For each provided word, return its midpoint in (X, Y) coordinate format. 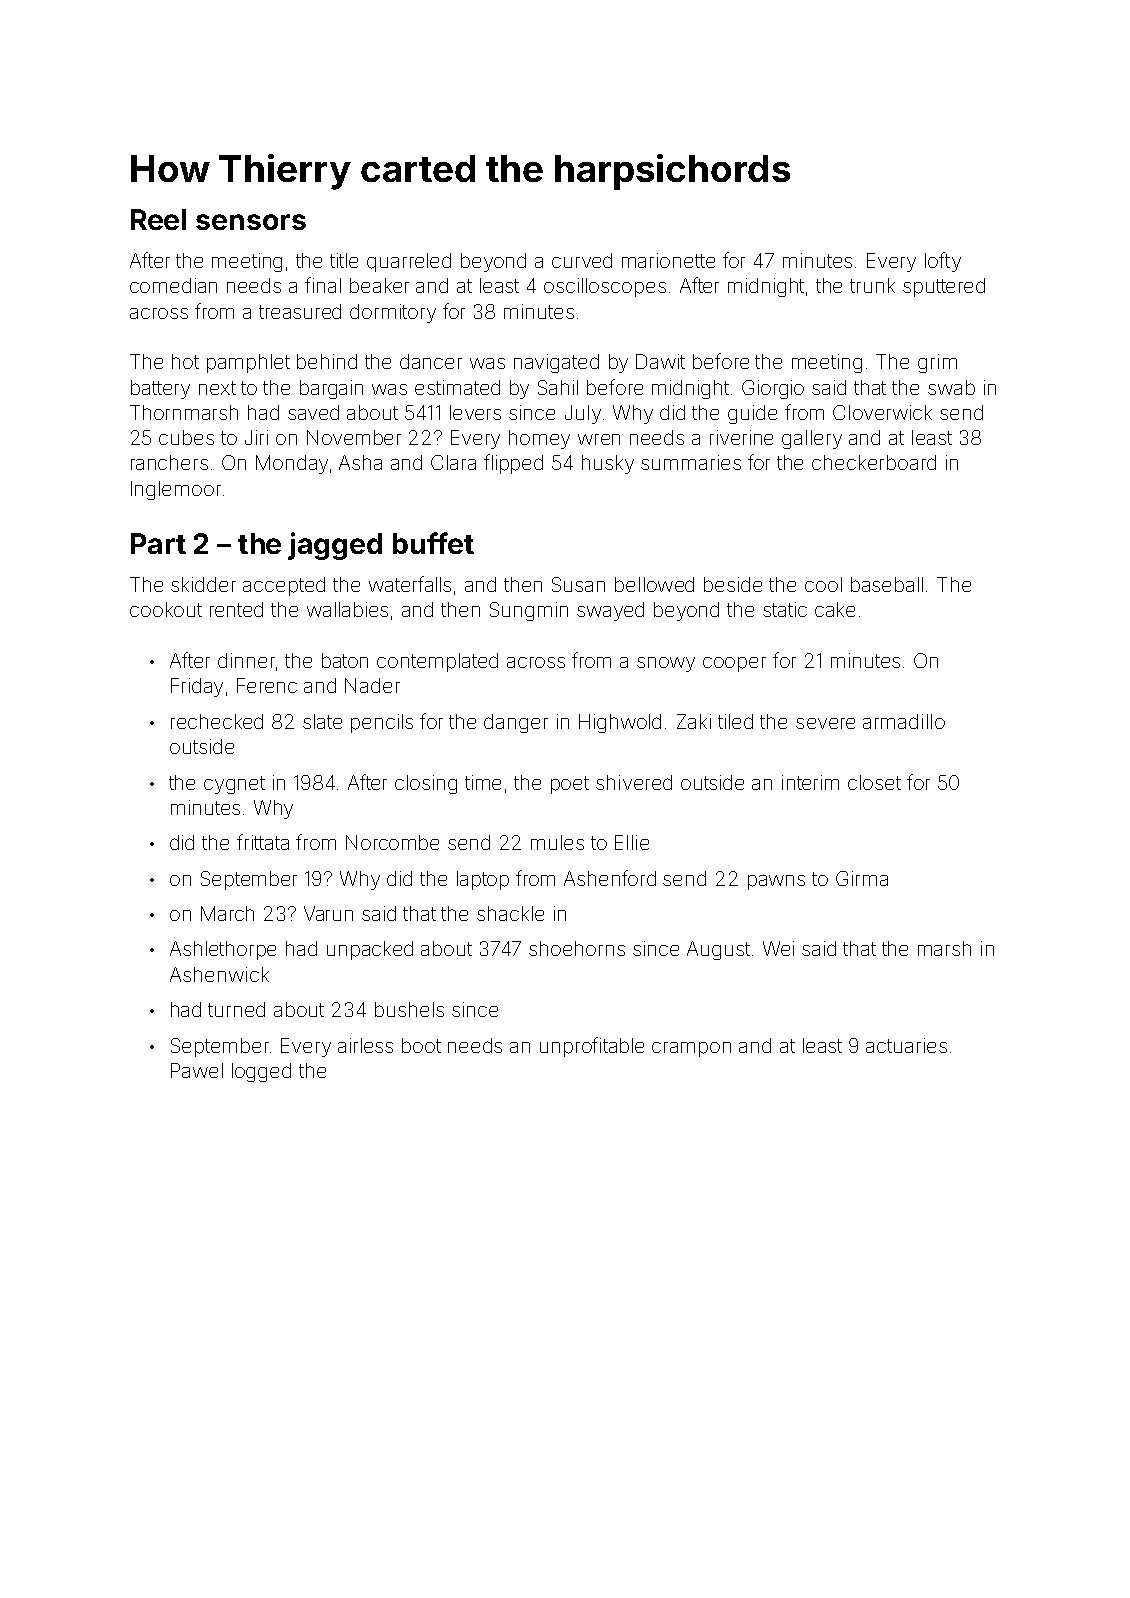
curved (582, 260)
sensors (251, 222)
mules (557, 842)
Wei (778, 948)
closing (426, 784)
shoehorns (577, 948)
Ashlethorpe (223, 950)
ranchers (169, 462)
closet (874, 782)
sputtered (944, 287)
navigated (556, 363)
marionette (668, 260)
